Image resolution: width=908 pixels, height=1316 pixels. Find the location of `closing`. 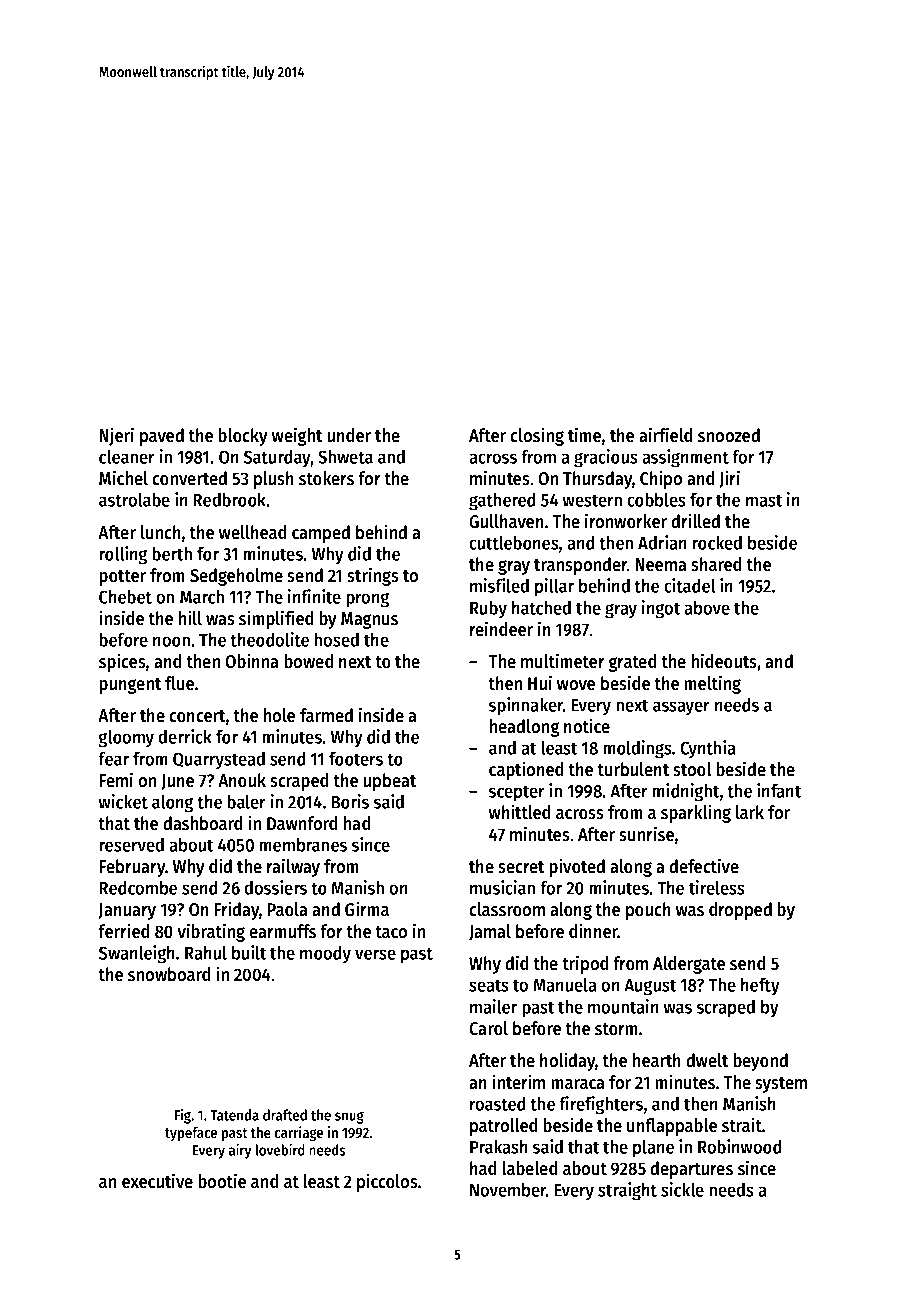

closing is located at coordinates (537, 436).
